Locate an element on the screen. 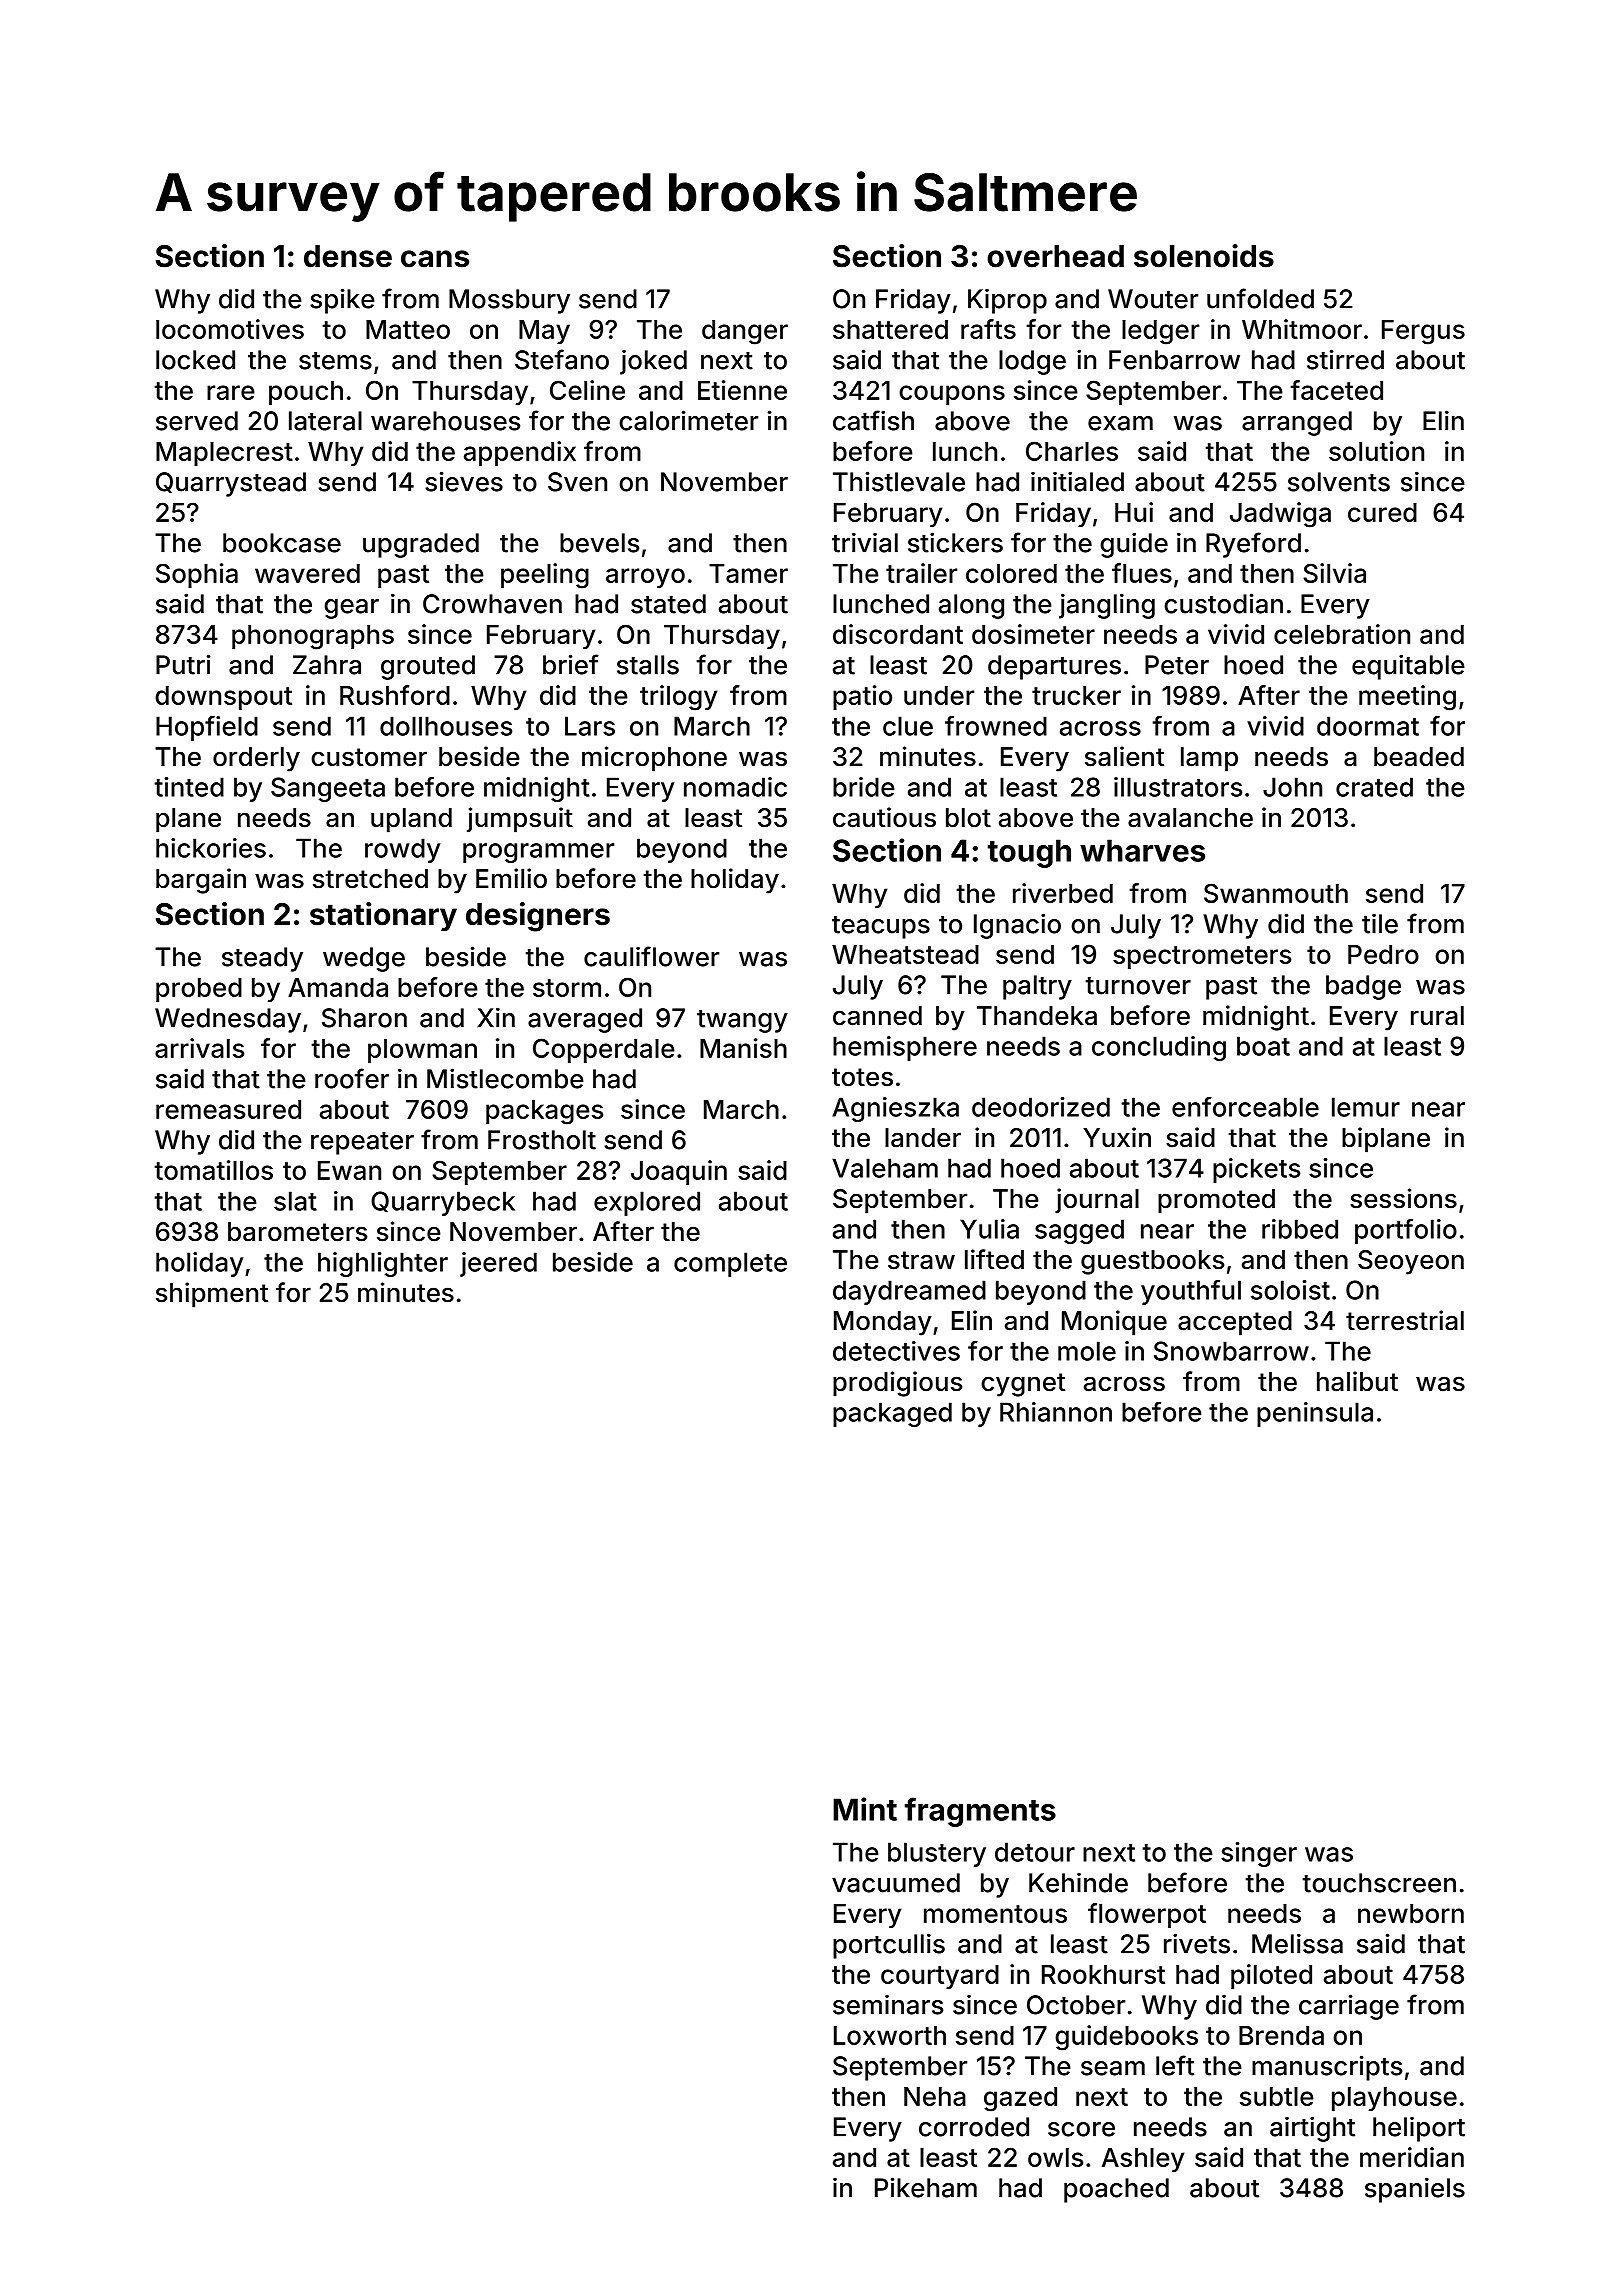  cauliflower is located at coordinates (651, 956).
